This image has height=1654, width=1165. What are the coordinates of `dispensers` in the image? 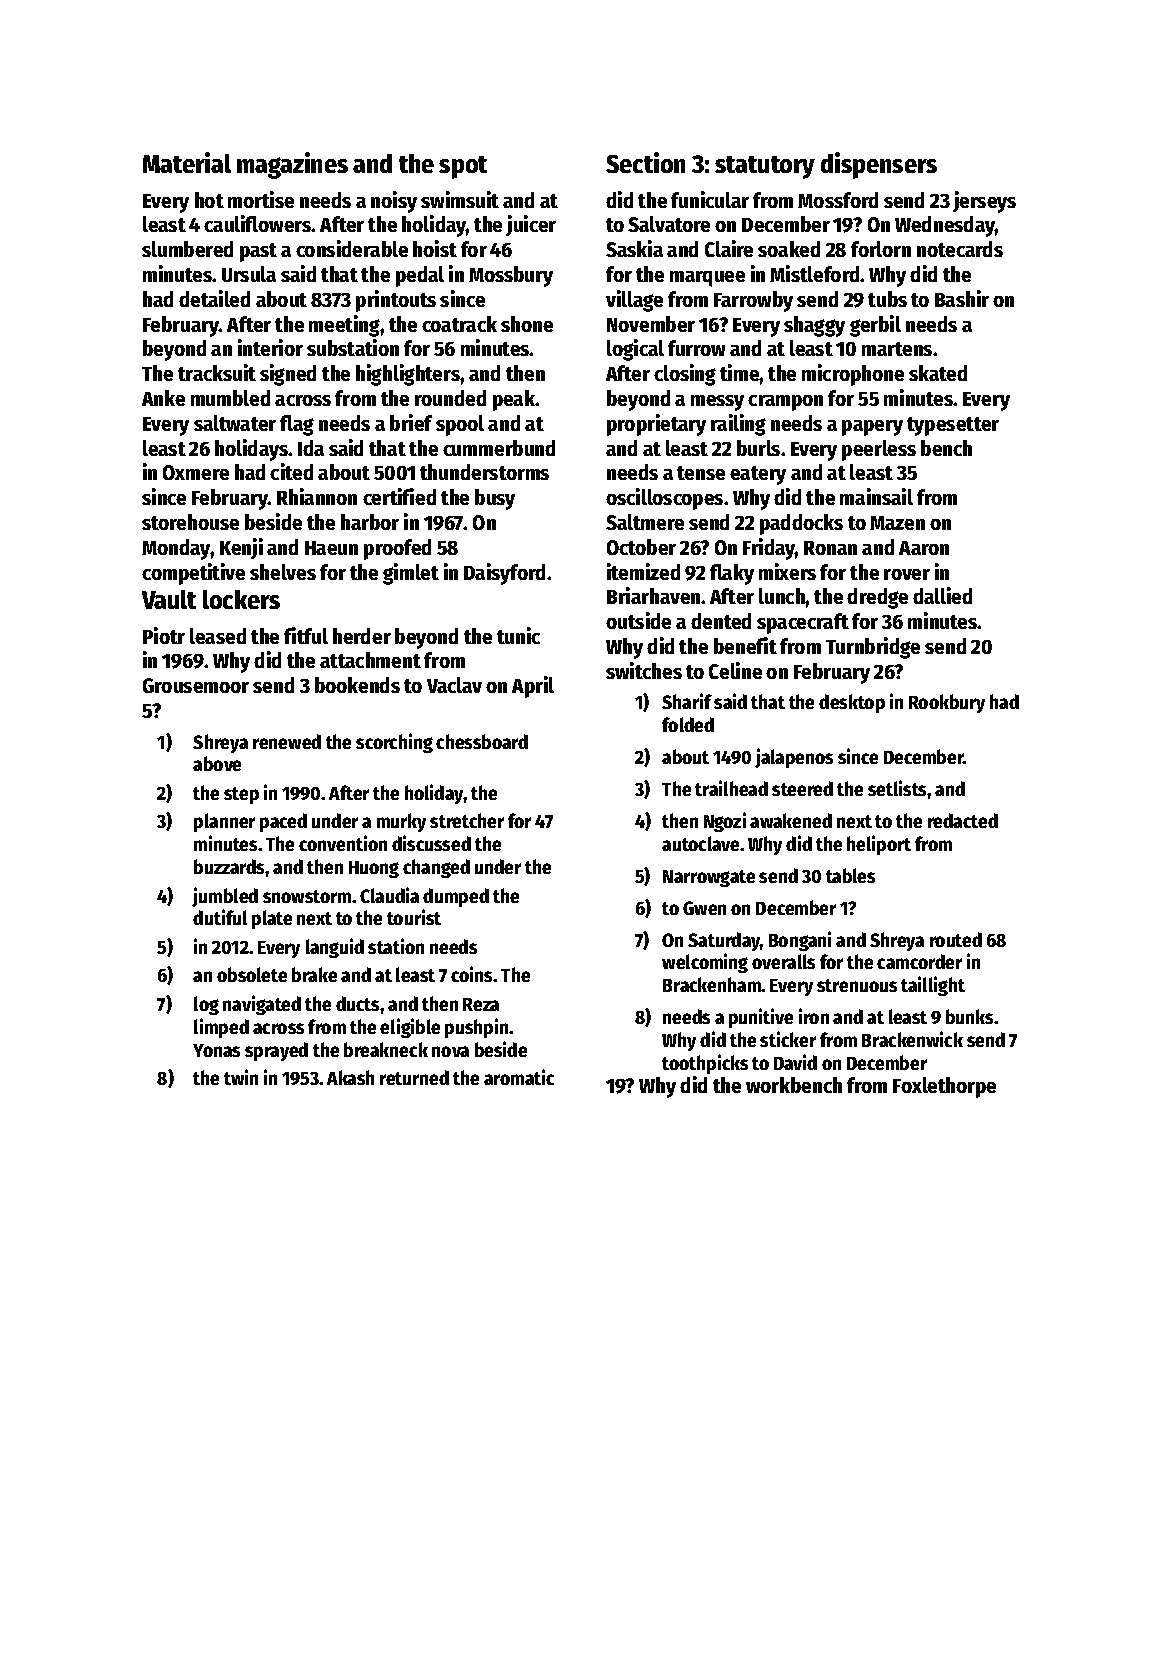 It's located at (879, 165).
